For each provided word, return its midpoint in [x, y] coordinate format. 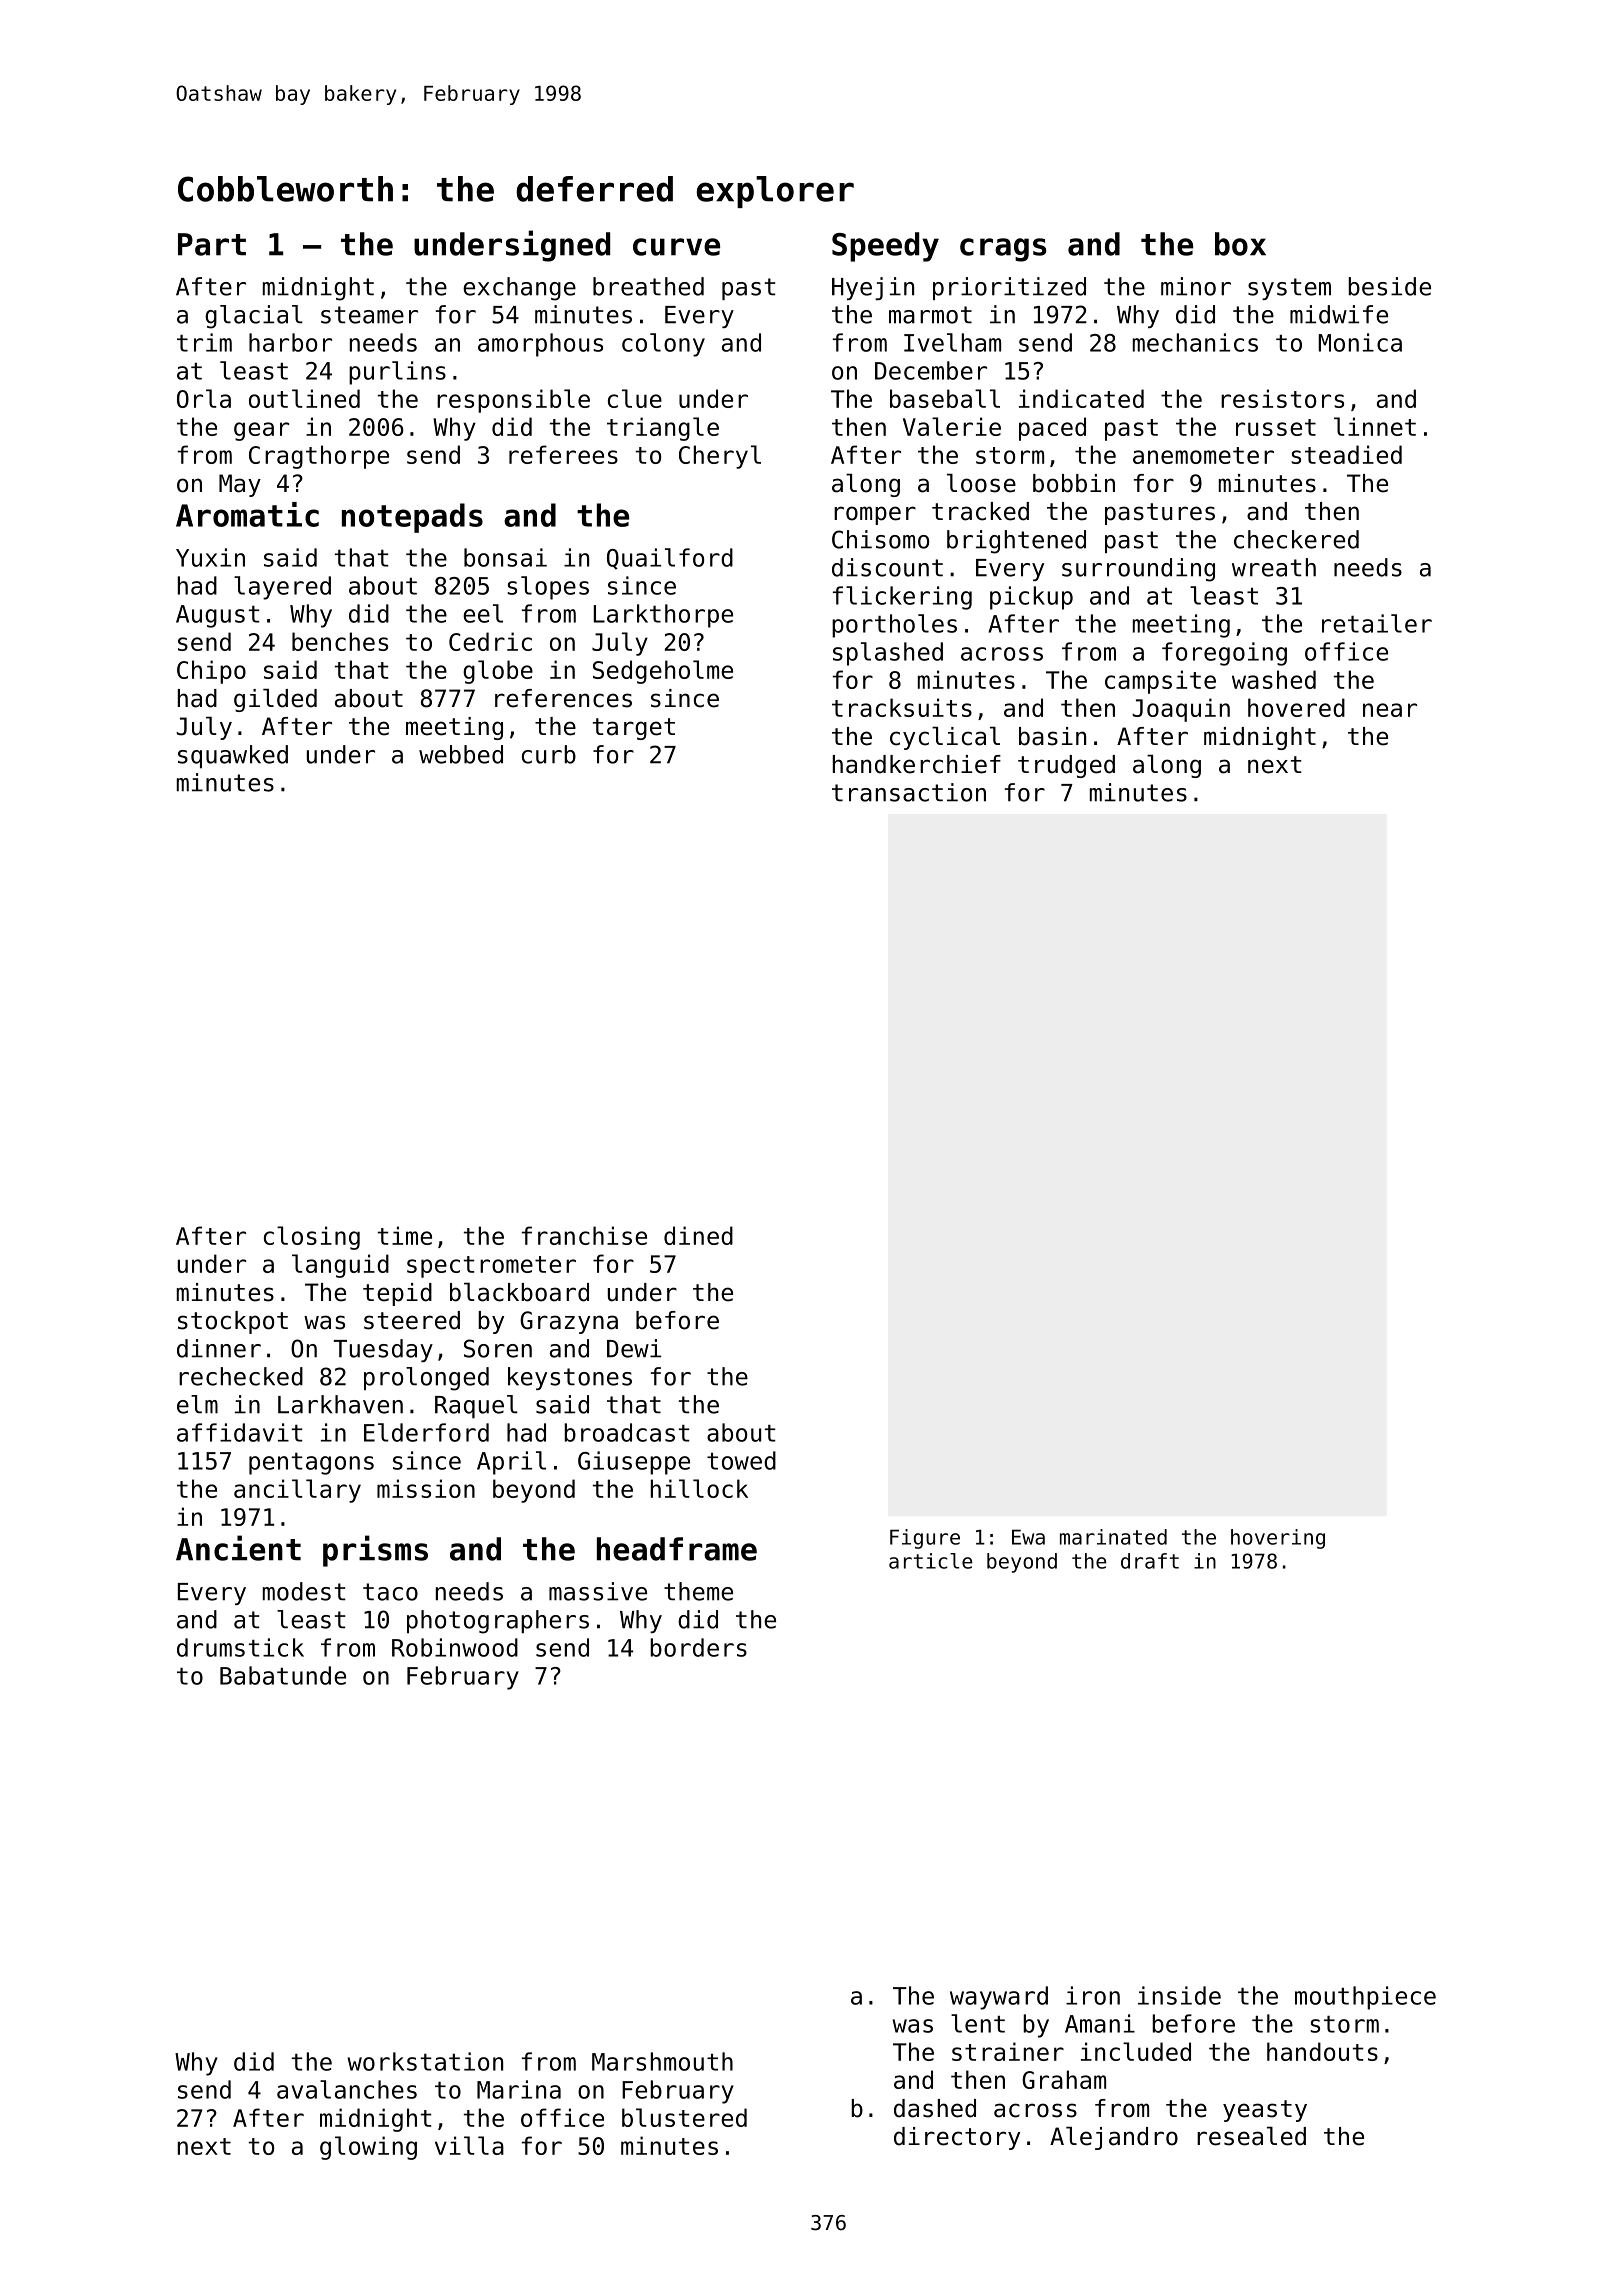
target [634, 729]
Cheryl [720, 457]
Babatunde [283, 1675]
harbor [290, 342]
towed [741, 1460]
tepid [397, 1294]
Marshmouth [662, 2061]
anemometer [1203, 455]
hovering [1278, 1539]
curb [549, 754]
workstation [425, 2061]
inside [1179, 1995]
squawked [233, 757]
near [1390, 710]
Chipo [211, 672]
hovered [1296, 707]
